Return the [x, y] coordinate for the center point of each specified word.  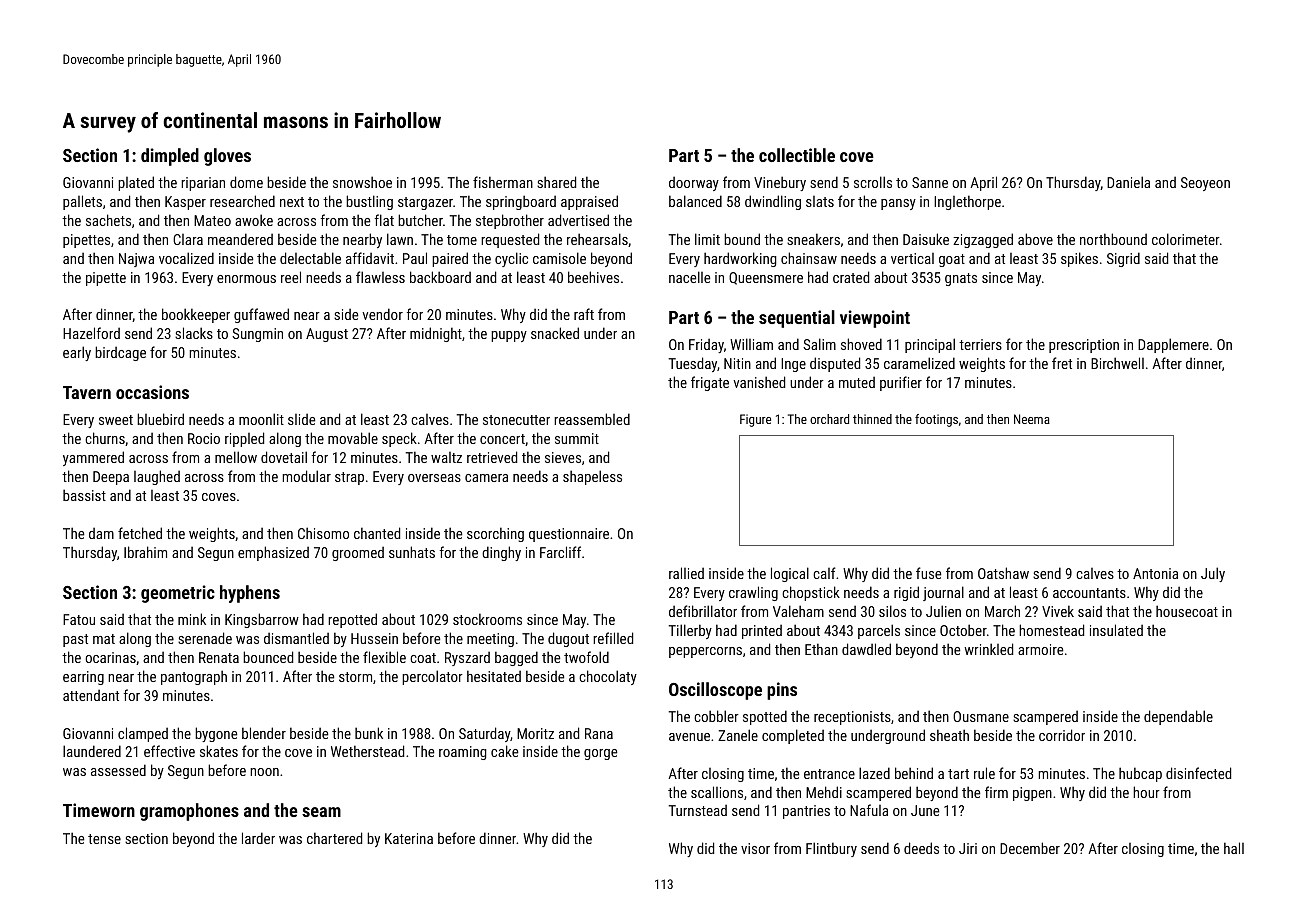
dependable [1178, 717]
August [327, 335]
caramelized [919, 363]
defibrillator [703, 611]
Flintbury [831, 849]
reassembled [592, 419]
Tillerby [690, 631]
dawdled [866, 649]
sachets [108, 220]
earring [83, 678]
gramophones [189, 812]
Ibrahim [145, 552]
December [1030, 848]
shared [556, 182]
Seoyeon [1205, 184]
